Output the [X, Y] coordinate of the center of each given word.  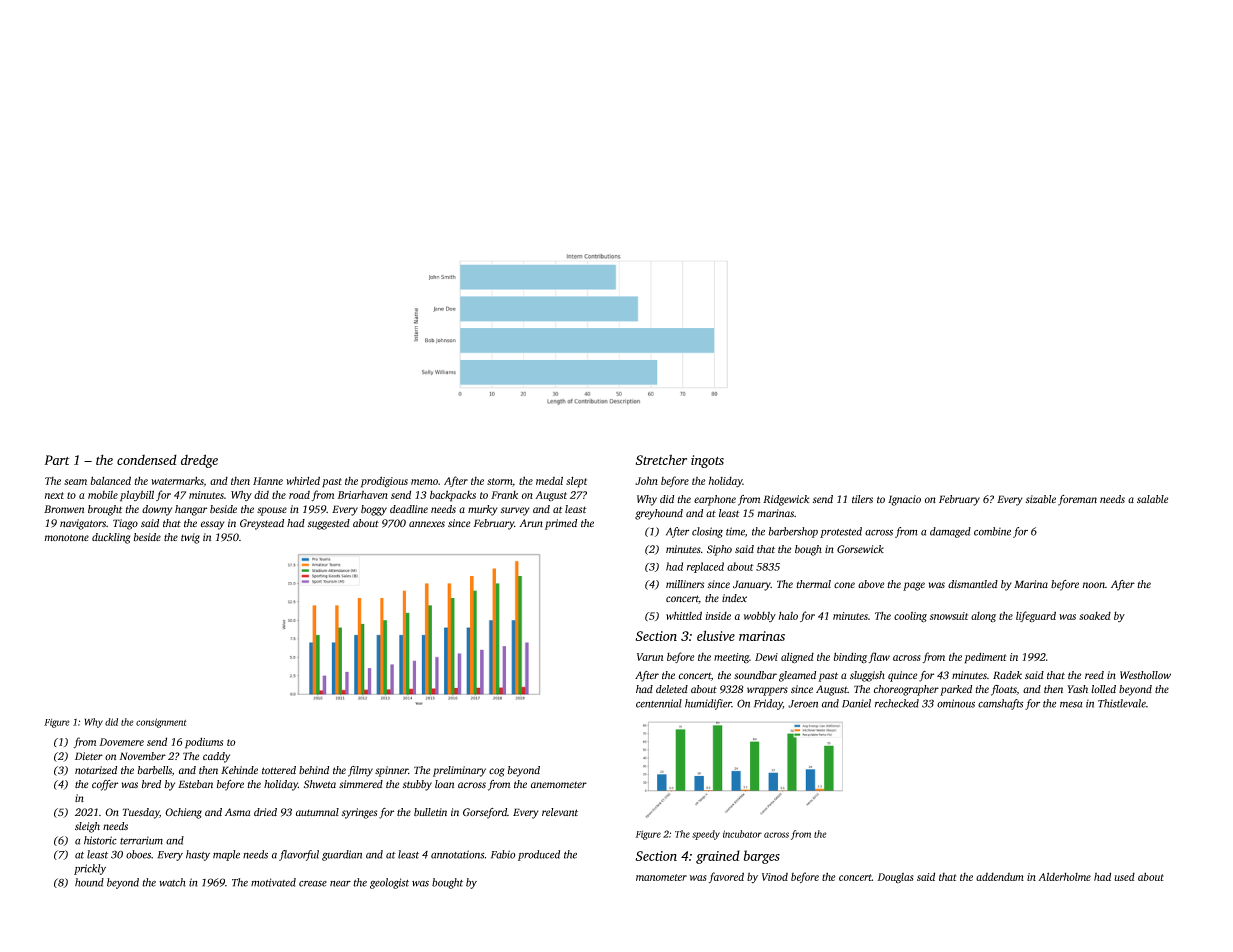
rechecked [897, 703]
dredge [199, 461]
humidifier [708, 704]
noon [1094, 585]
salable [1152, 499]
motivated [273, 882]
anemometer [559, 785]
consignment [161, 723]
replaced [705, 567]
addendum [1000, 876]
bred [151, 784]
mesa [1071, 704]
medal [549, 480]
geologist [389, 883]
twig [190, 538]
